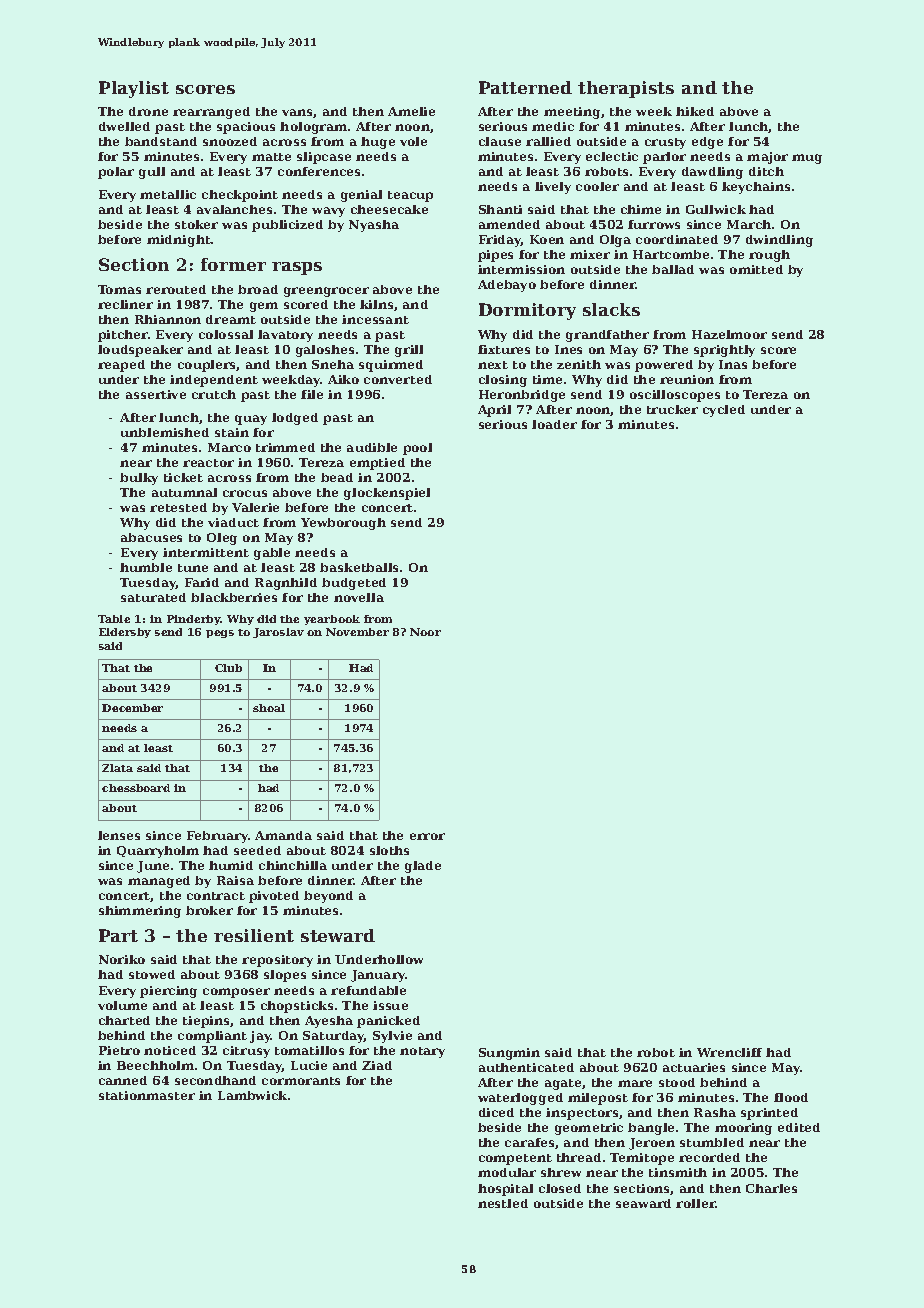  What do you see at coordinates (132, 708) in the screenshot?
I see `December` at bounding box center [132, 708].
